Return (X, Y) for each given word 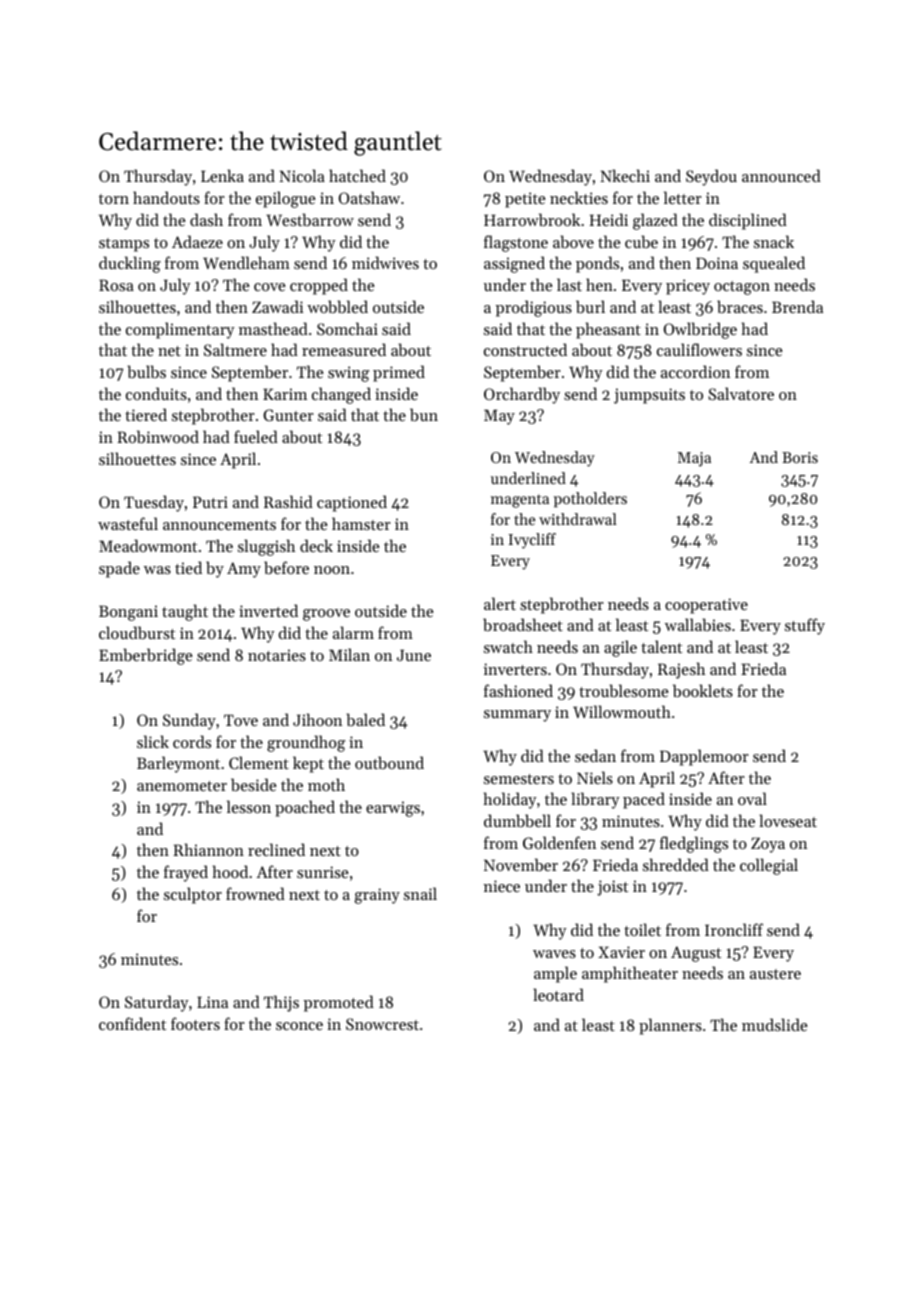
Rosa (116, 285)
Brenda (797, 306)
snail (420, 893)
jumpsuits (649, 396)
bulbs (146, 371)
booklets (703, 690)
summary (517, 716)
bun (424, 414)
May (499, 417)
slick (153, 741)
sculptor (193, 895)
